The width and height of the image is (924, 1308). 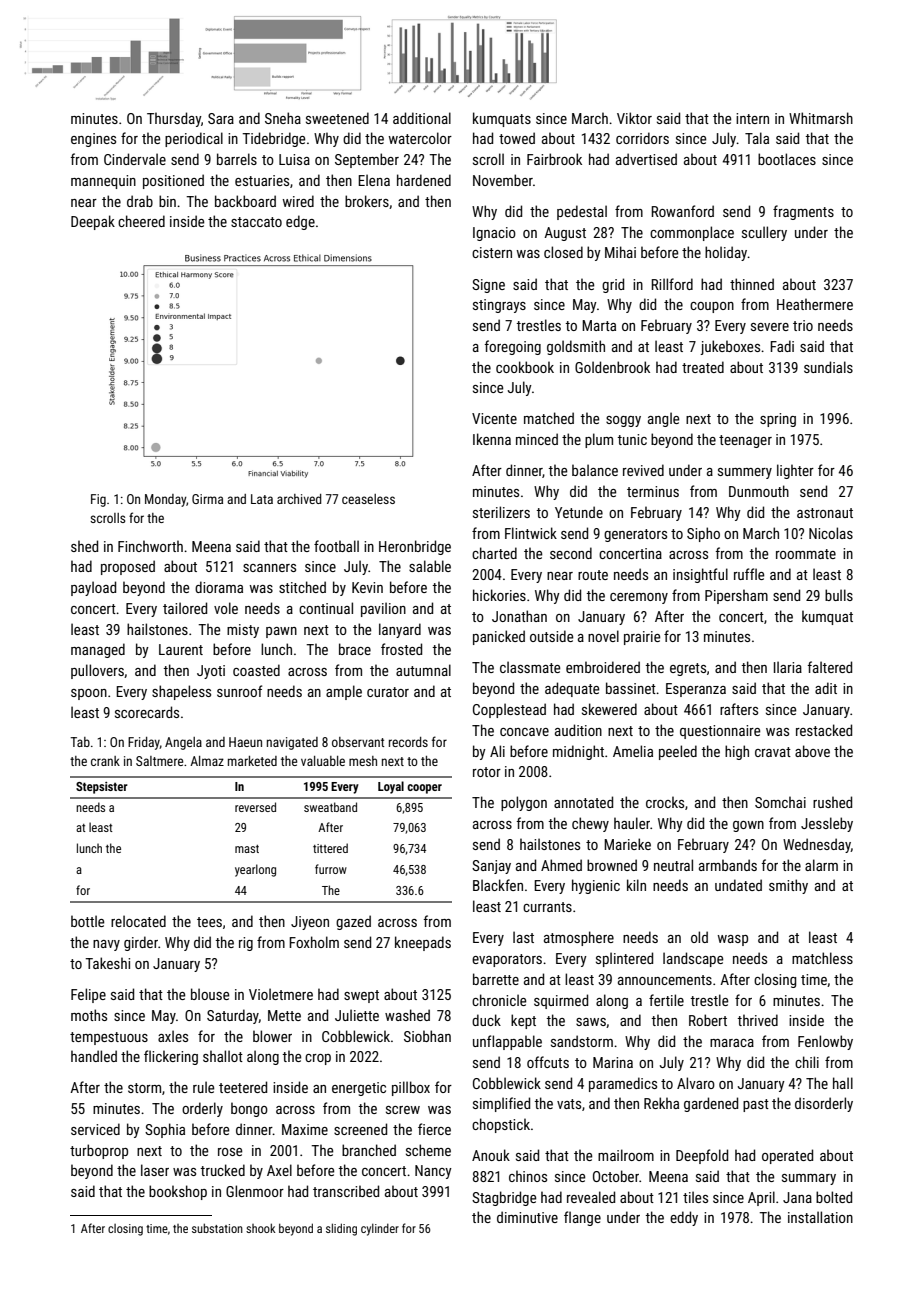 I want to click on intern, so click(x=752, y=118).
